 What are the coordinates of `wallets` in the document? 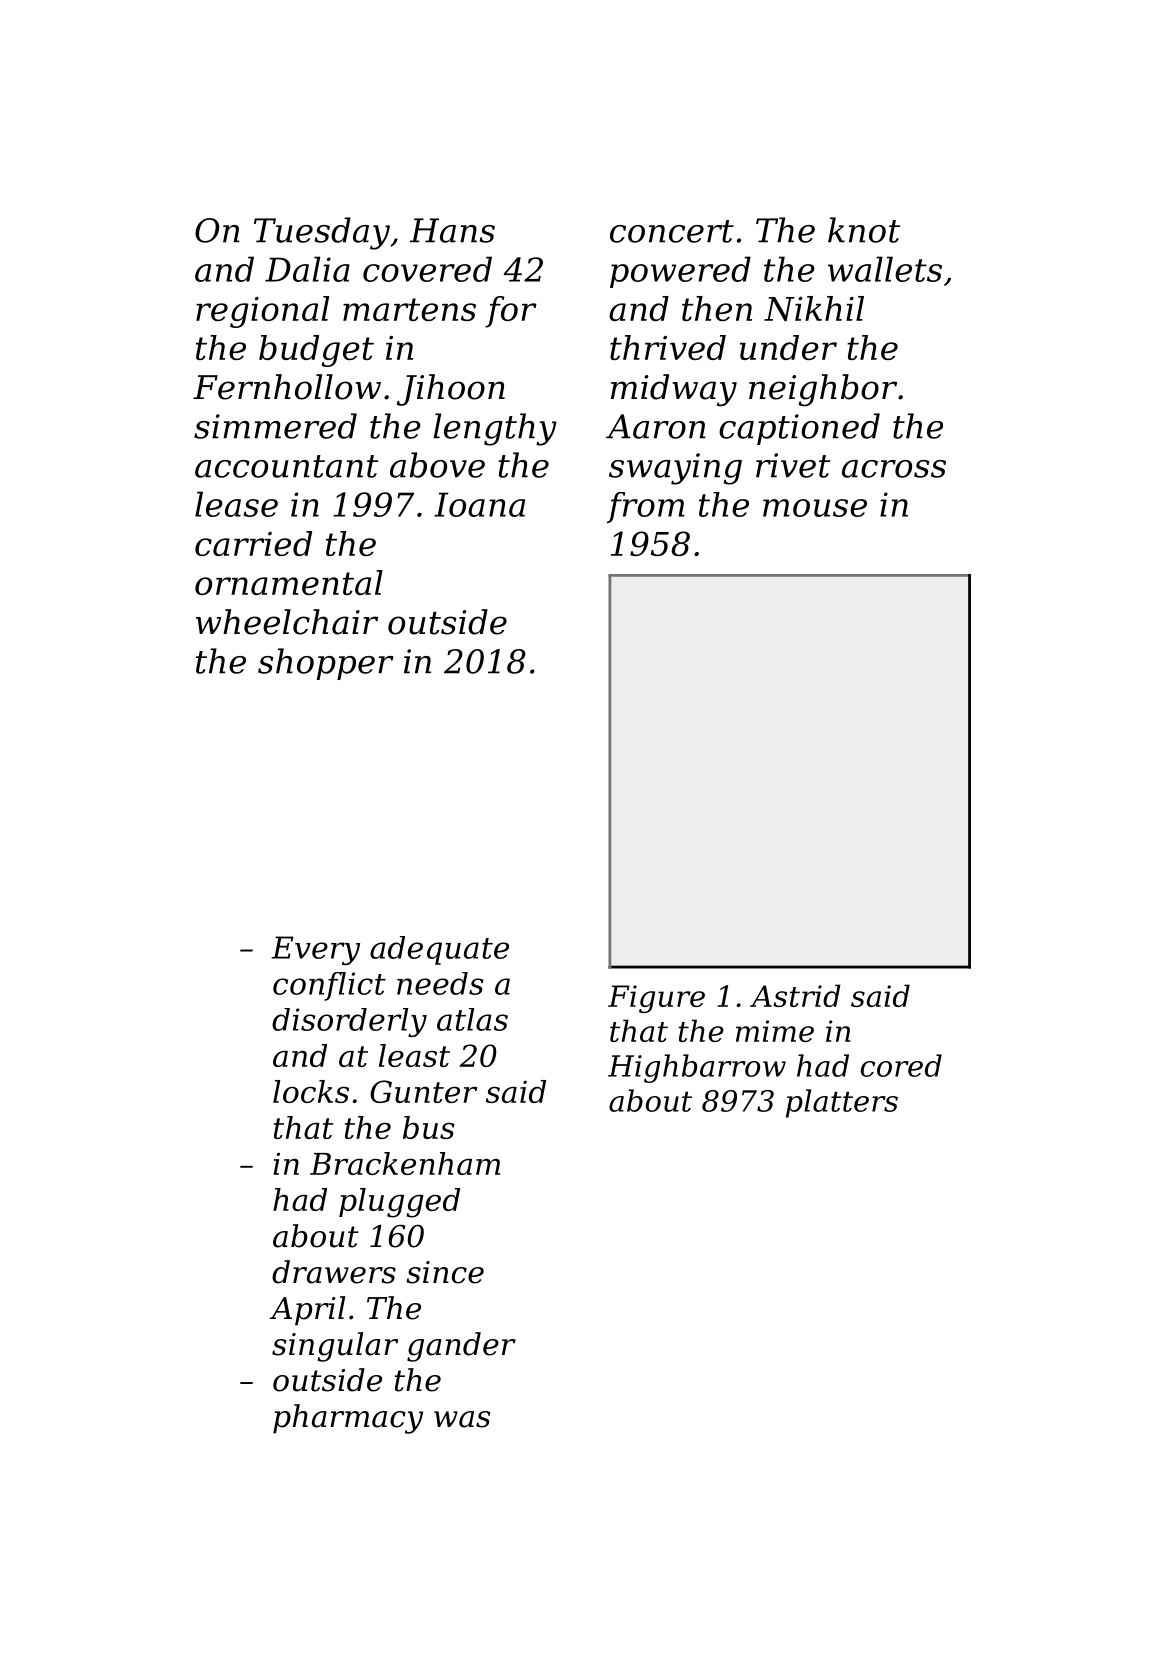 It's located at (885, 269).
